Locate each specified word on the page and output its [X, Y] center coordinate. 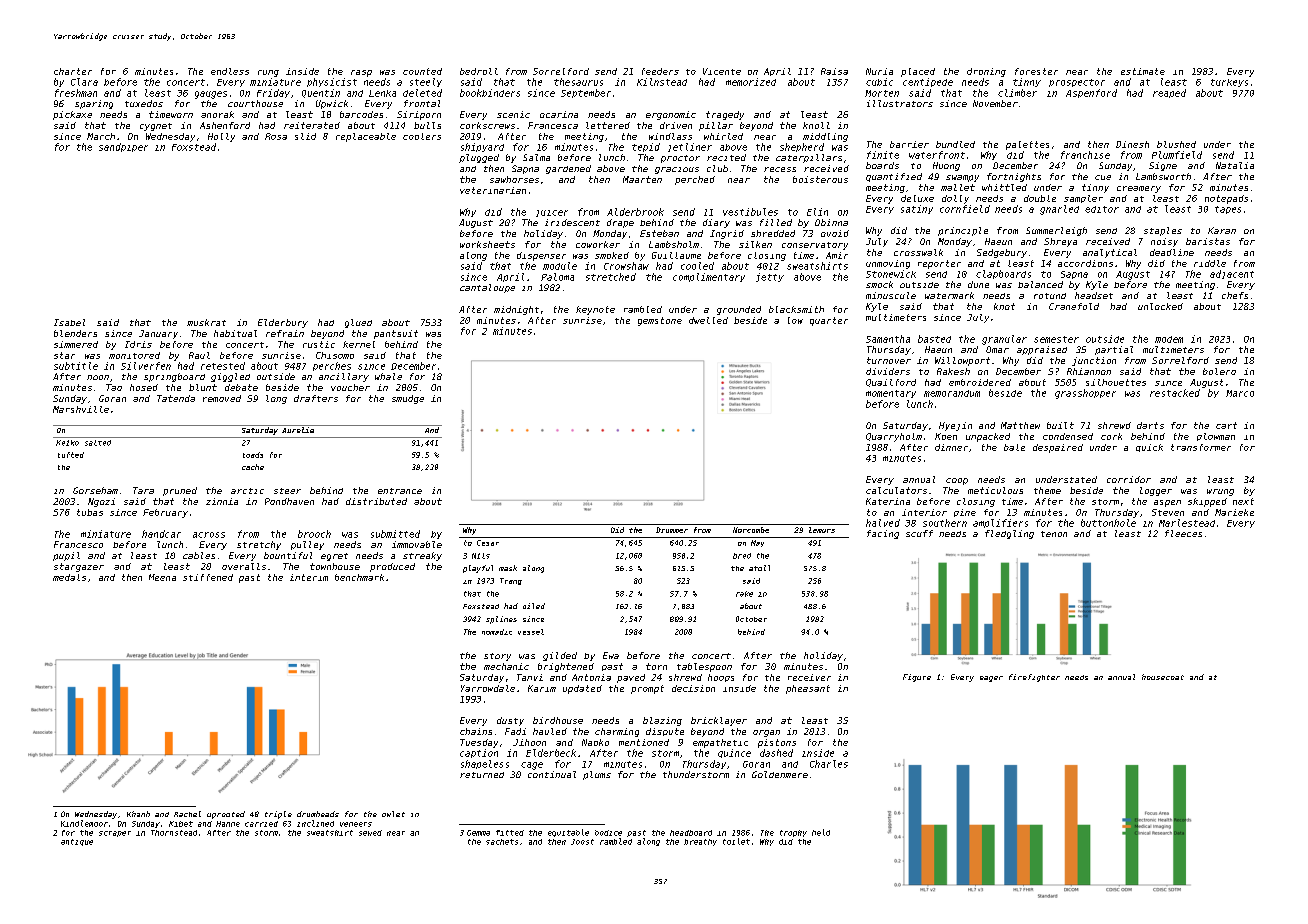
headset [1094, 295]
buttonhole [1108, 523]
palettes [1027, 145]
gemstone [660, 321]
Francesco [78, 544]
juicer [552, 213]
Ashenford [225, 125]
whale [388, 376]
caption [479, 753]
